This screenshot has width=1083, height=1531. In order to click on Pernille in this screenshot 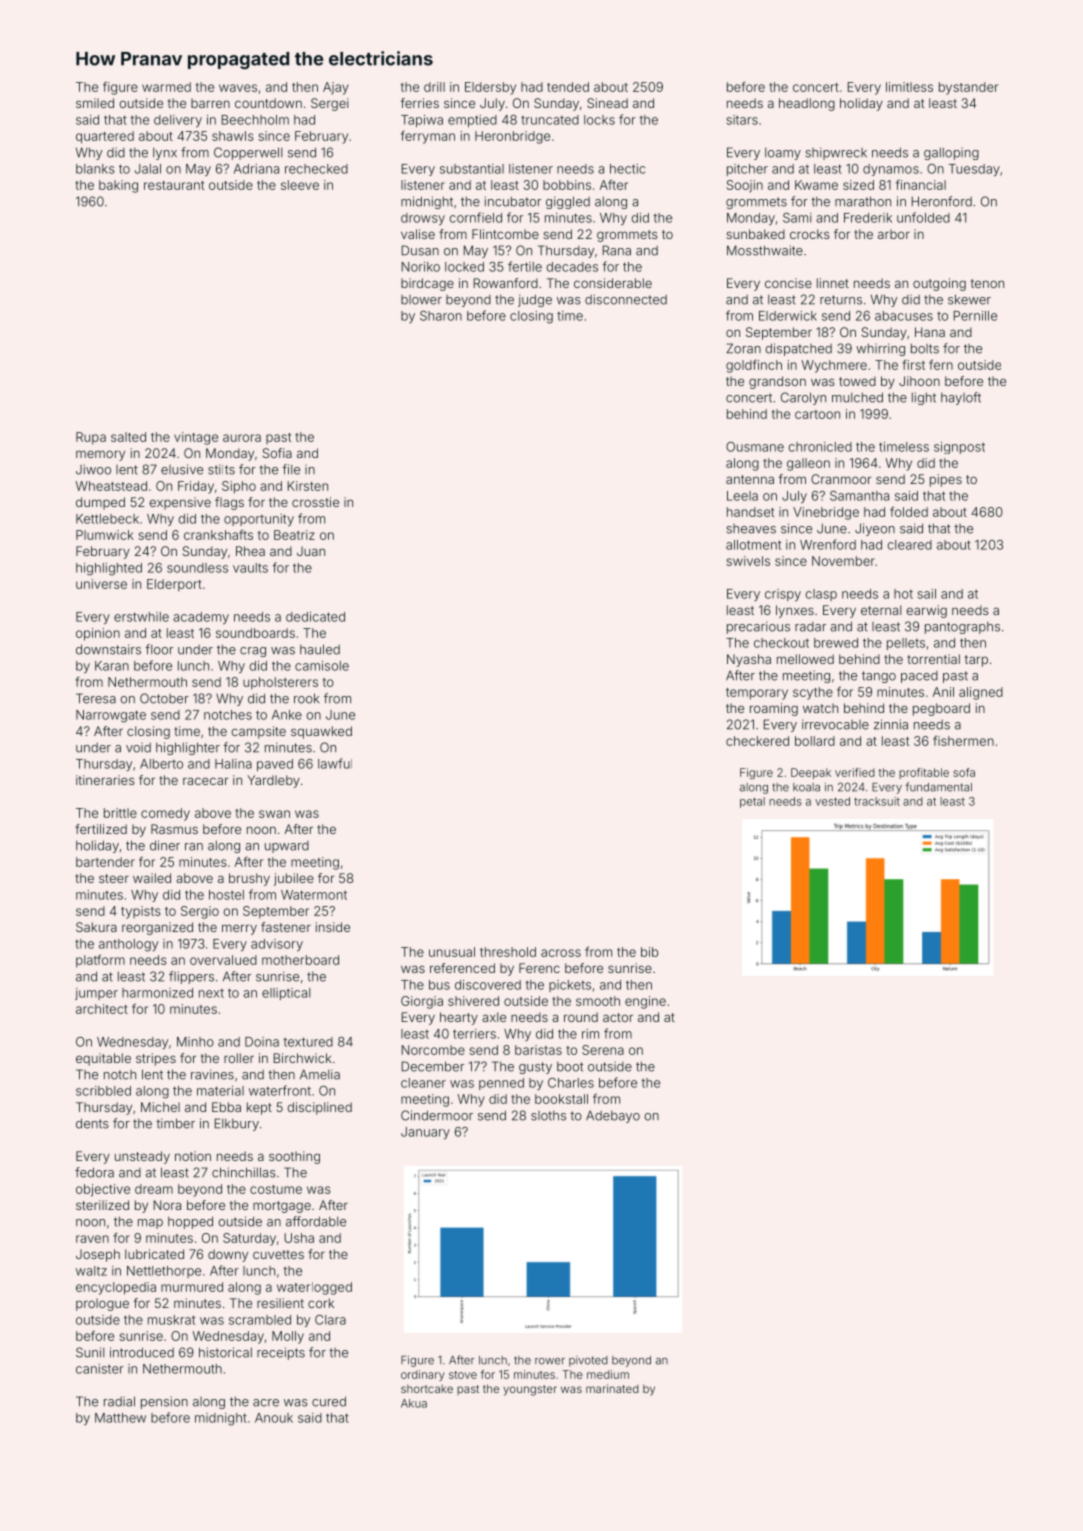, I will do `click(975, 316)`.
